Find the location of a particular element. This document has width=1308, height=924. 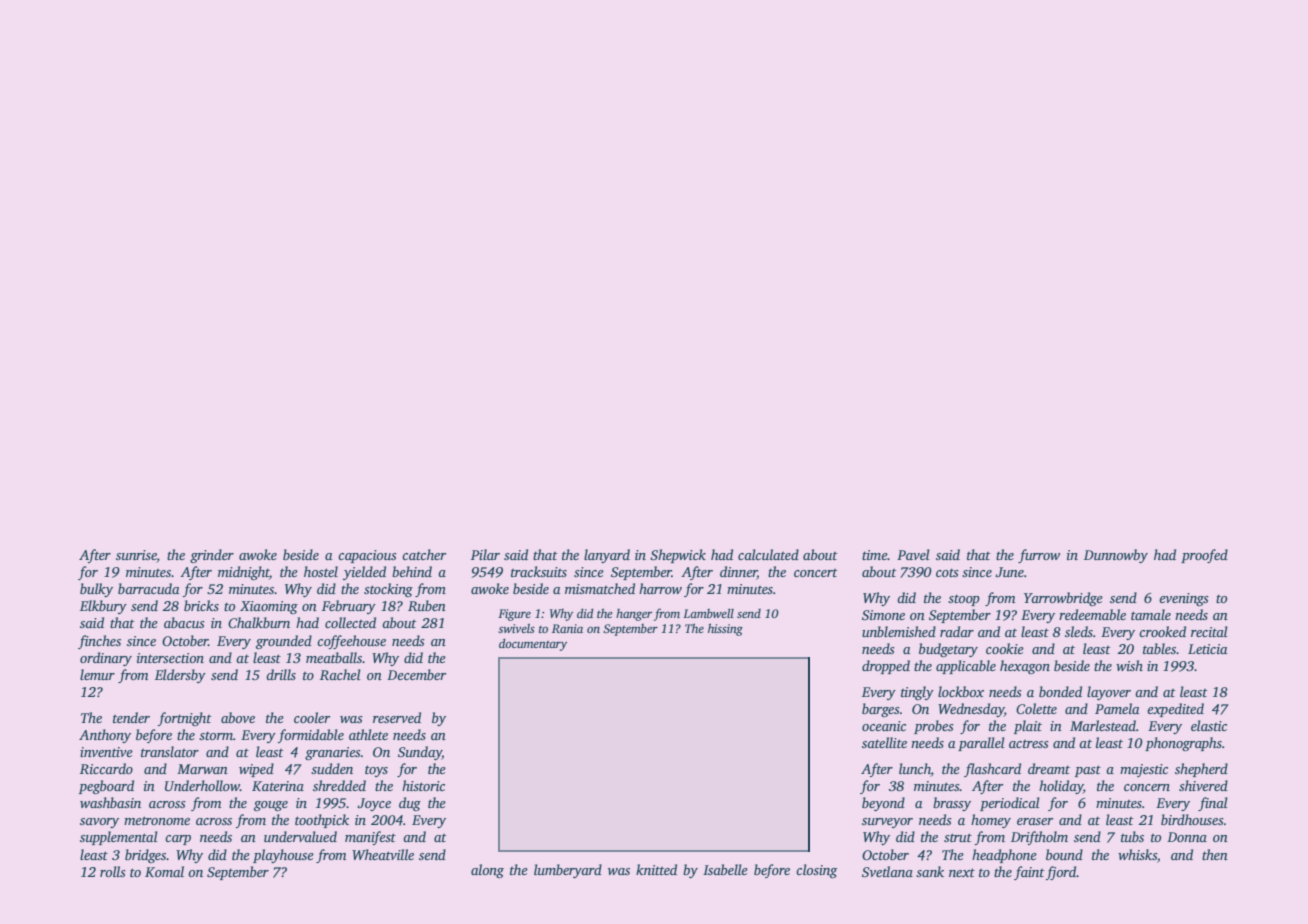

February is located at coordinates (349, 607).
